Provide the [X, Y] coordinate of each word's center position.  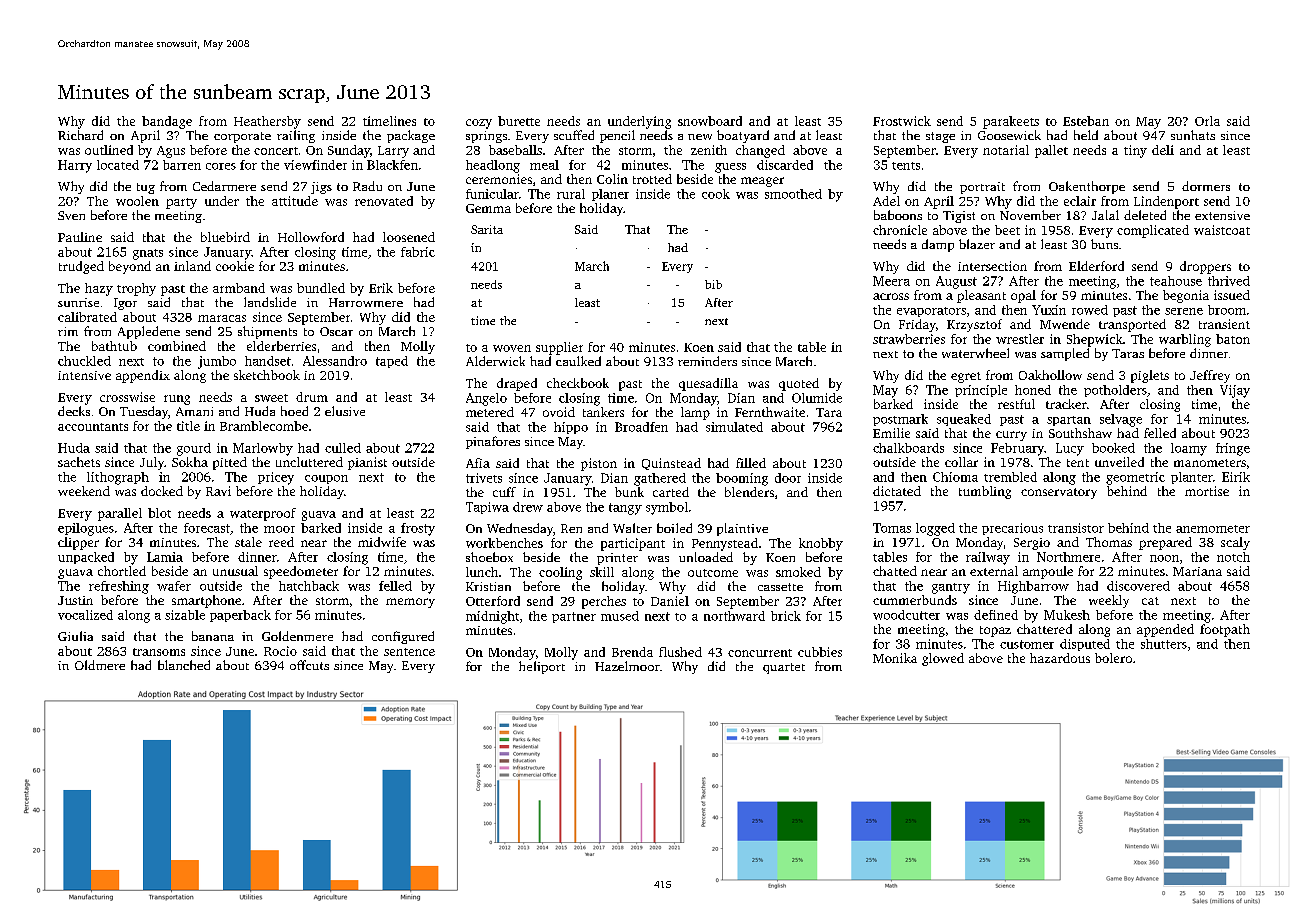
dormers [1206, 186]
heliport [542, 667]
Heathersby [267, 122]
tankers [603, 412]
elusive [345, 411]
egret [966, 377]
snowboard [710, 121]
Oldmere [100, 665]
